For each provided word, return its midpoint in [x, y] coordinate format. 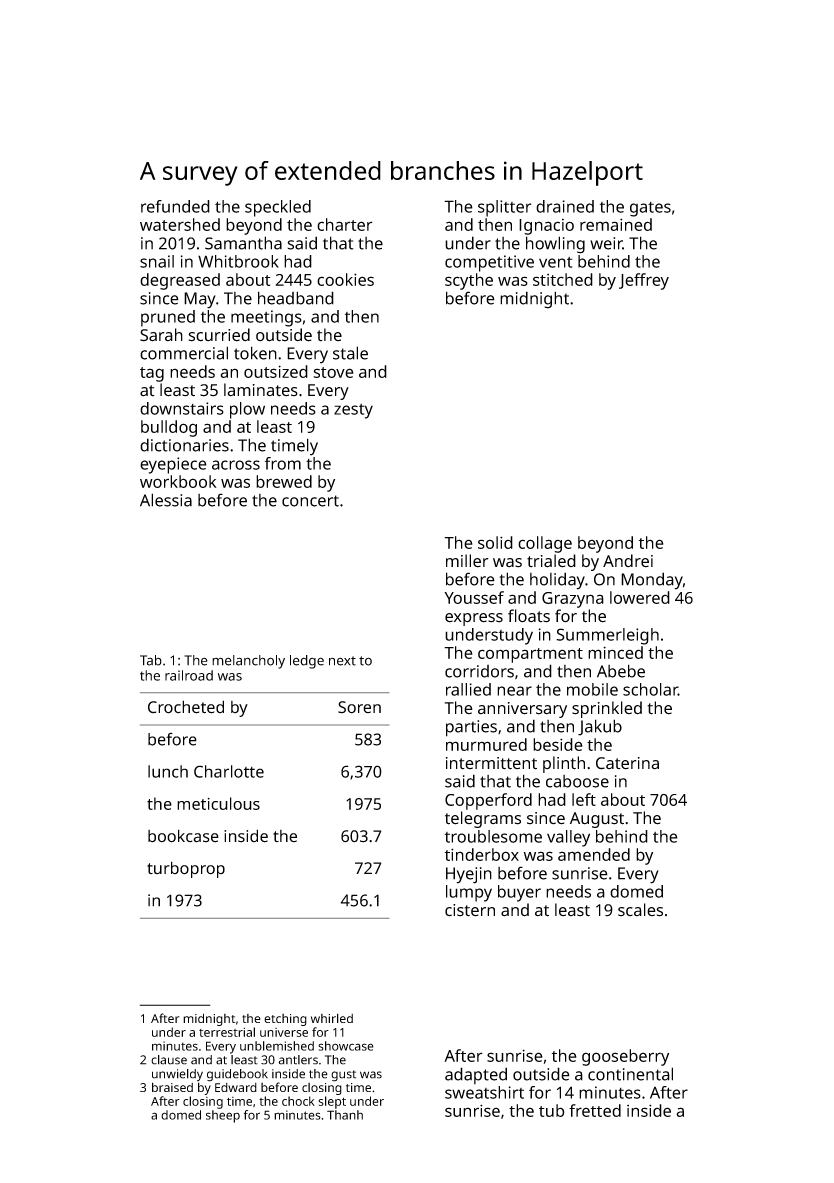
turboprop [186, 869]
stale [350, 353]
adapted [476, 1075]
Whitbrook [238, 261]
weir [606, 243]
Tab [151, 660]
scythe [469, 281]
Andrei [628, 561]
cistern [470, 910]
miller [467, 561]
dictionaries [184, 445]
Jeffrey [644, 281]
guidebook [237, 1075]
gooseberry [625, 1057]
